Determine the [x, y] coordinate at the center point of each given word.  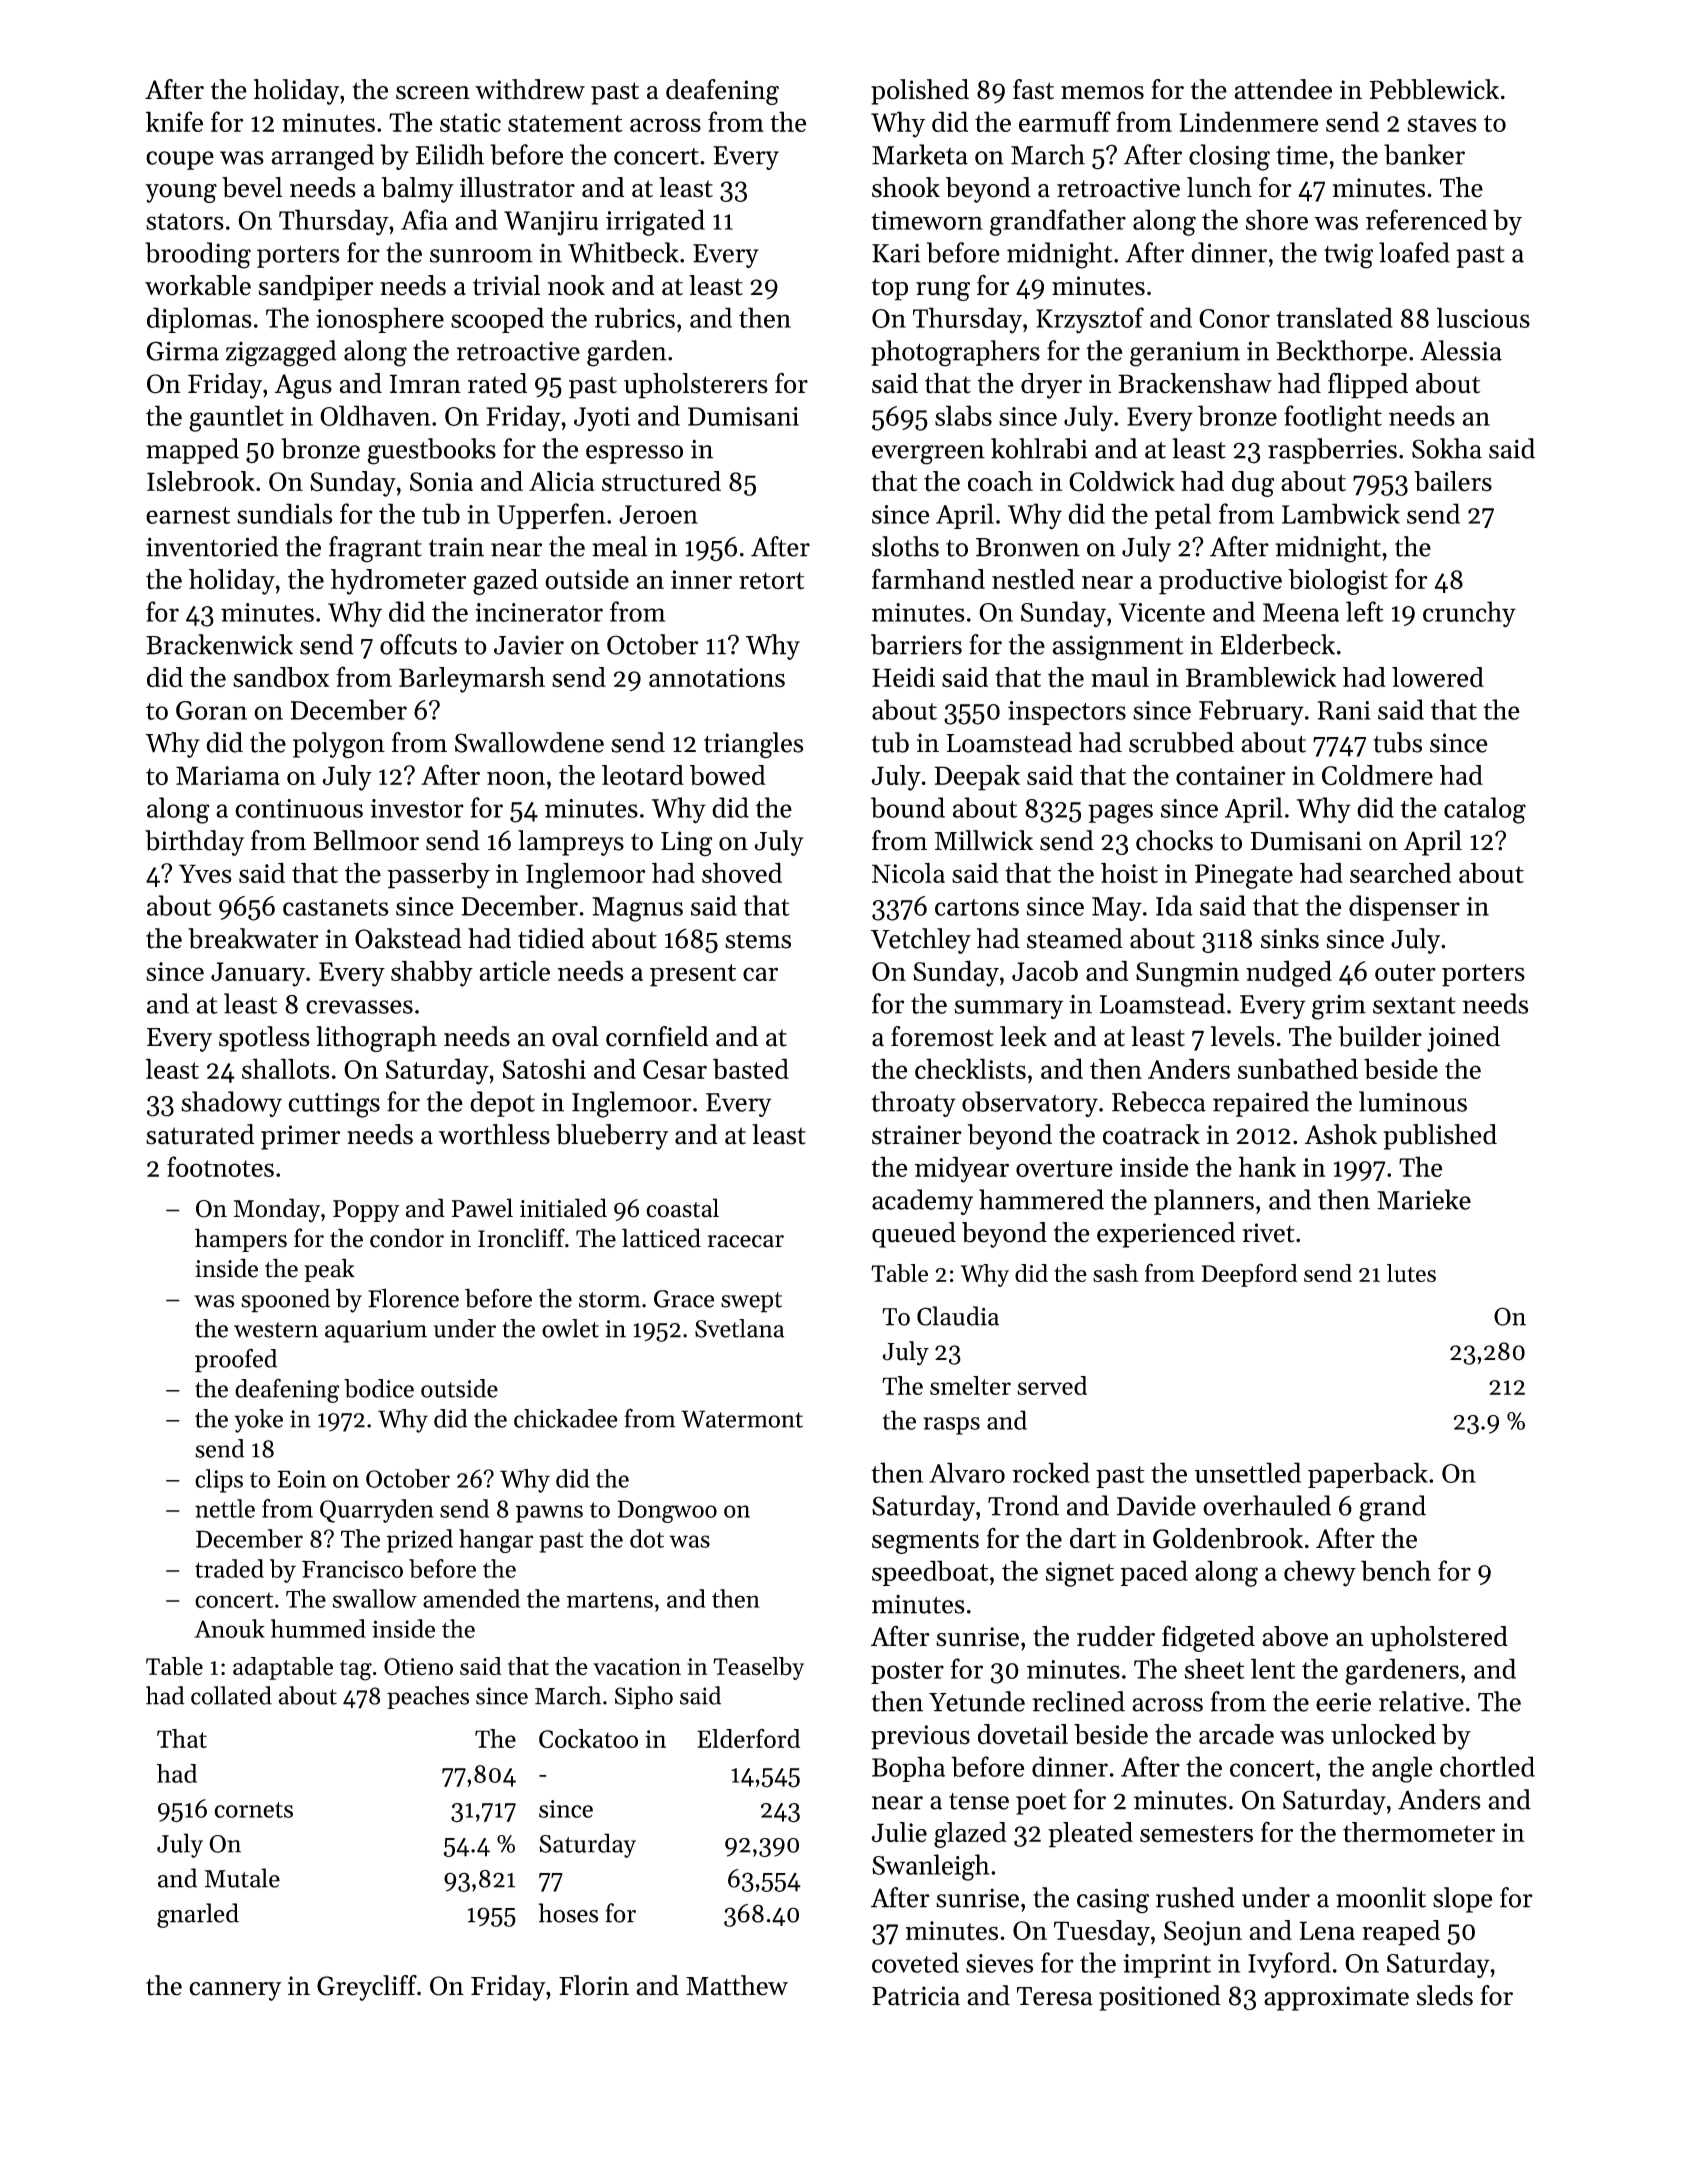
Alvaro [967, 1472]
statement [565, 123]
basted [751, 1068]
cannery [235, 1991]
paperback [1368, 1475]
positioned [1160, 1998]
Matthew [737, 1985]
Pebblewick [1434, 89]
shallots [286, 1068]
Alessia [1461, 350]
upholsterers [696, 386]
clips [219, 1481]
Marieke [1424, 1199]
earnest [188, 515]
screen [433, 93]
